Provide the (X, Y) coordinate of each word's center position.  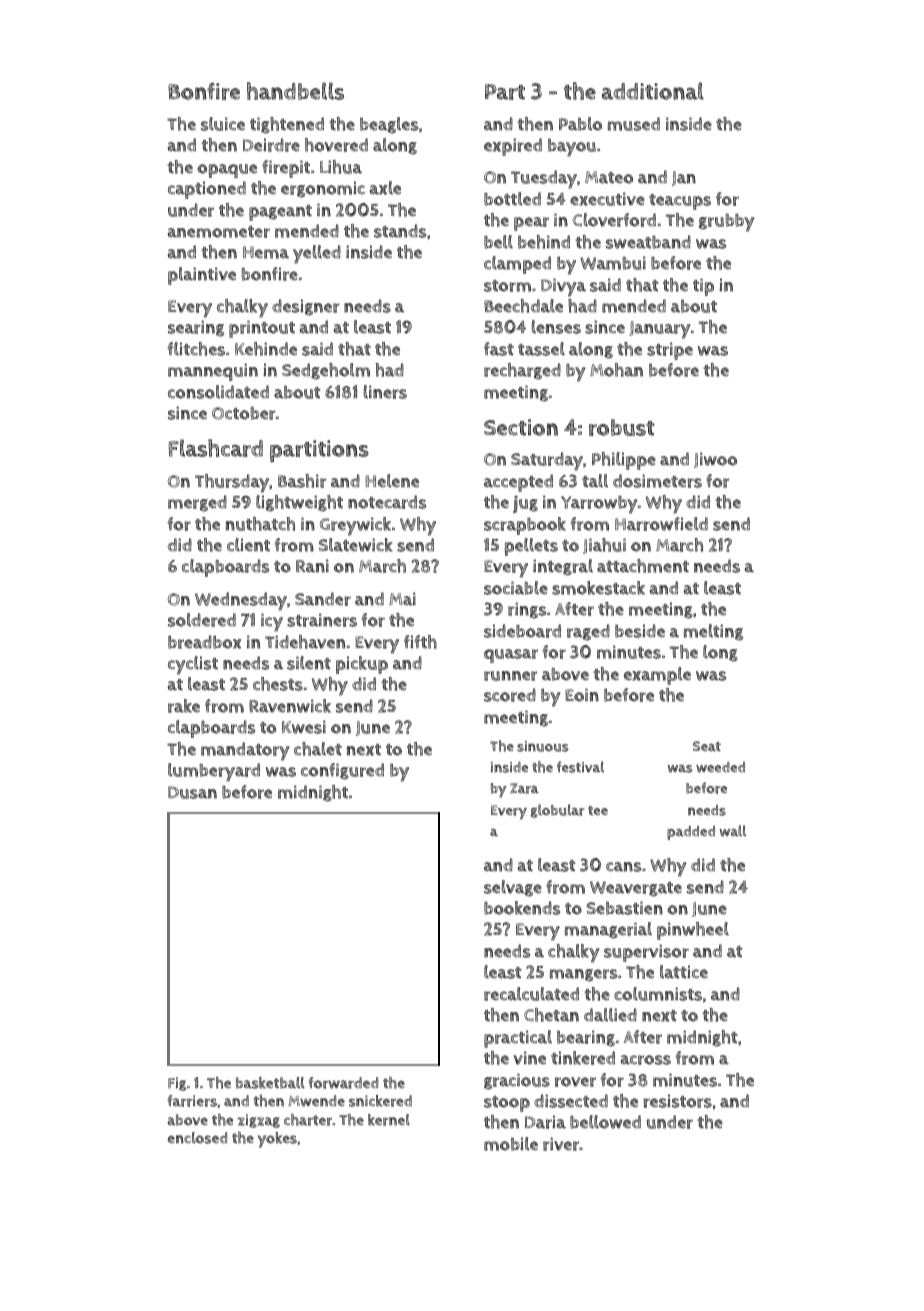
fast (499, 349)
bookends (522, 908)
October (243, 413)
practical (518, 1039)
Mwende (316, 1101)
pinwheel (693, 931)
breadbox (205, 642)
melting (713, 632)
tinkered (583, 1058)
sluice (223, 124)
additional (653, 91)
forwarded (343, 1083)
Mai (402, 599)
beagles (389, 125)
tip (703, 287)
